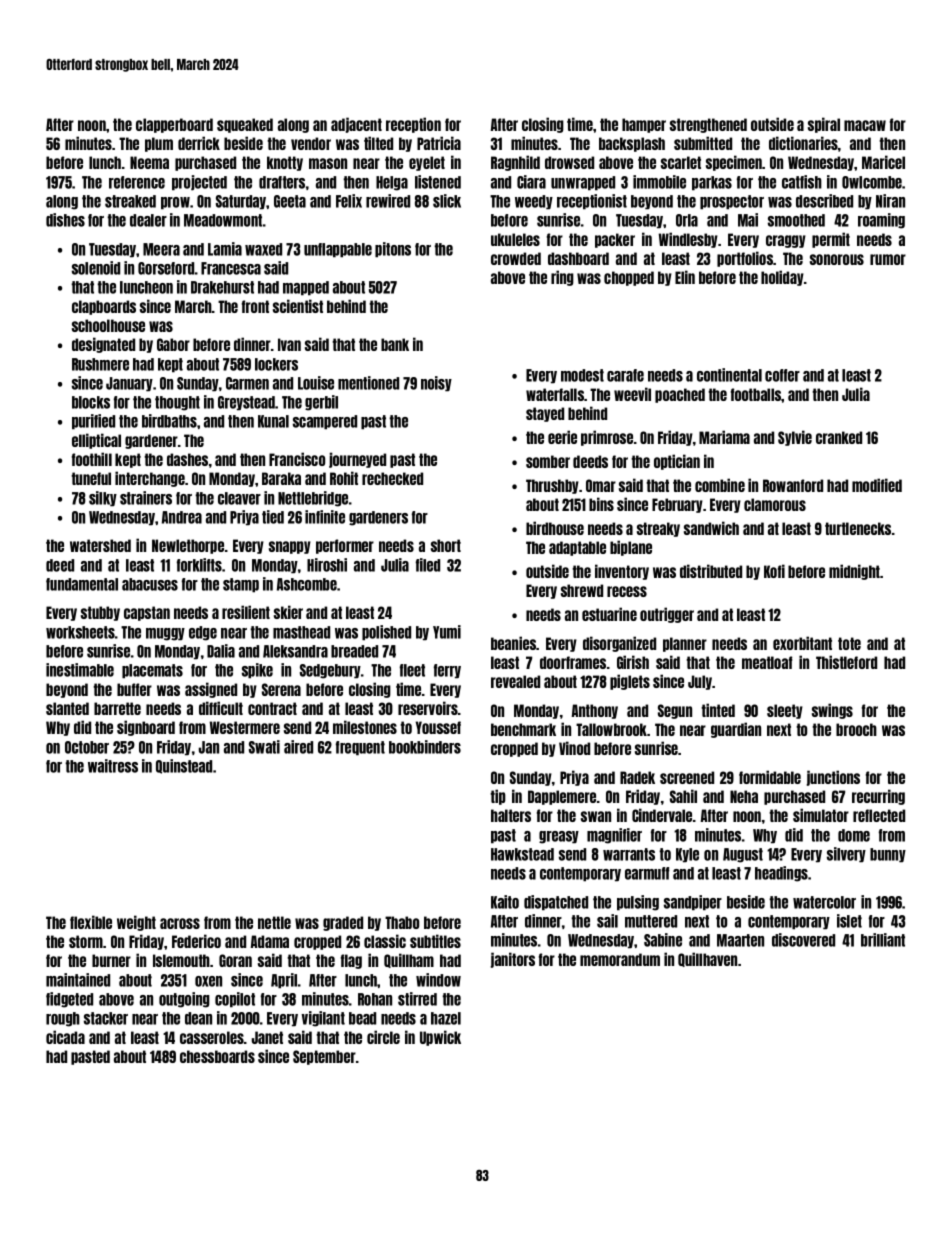 Image resolution: width=952 pixels, height=1233 pixels. What do you see at coordinates (685, 644) in the document?
I see `planner` at bounding box center [685, 644].
